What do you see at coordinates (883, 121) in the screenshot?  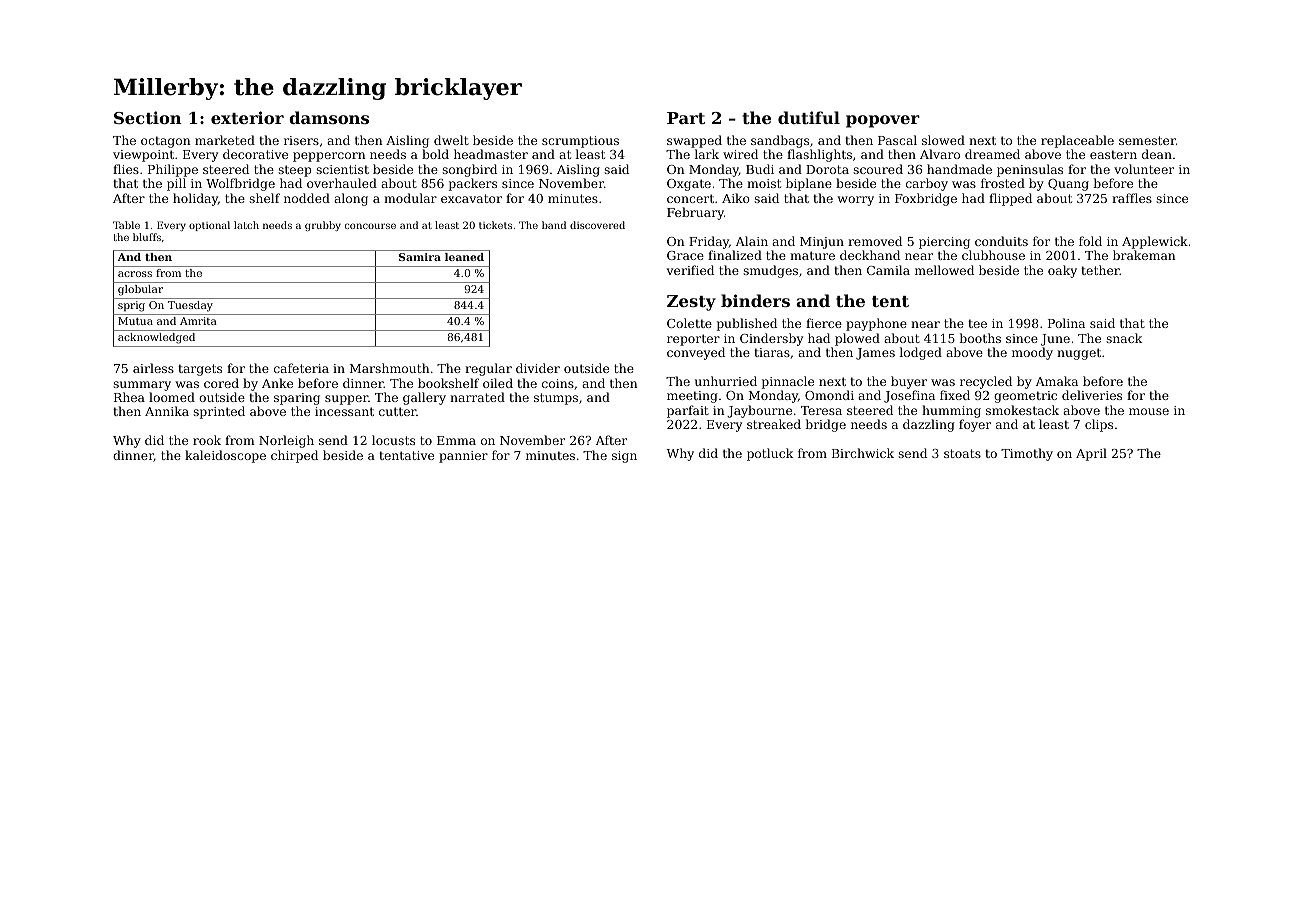 I see `popover` at bounding box center [883, 121].
